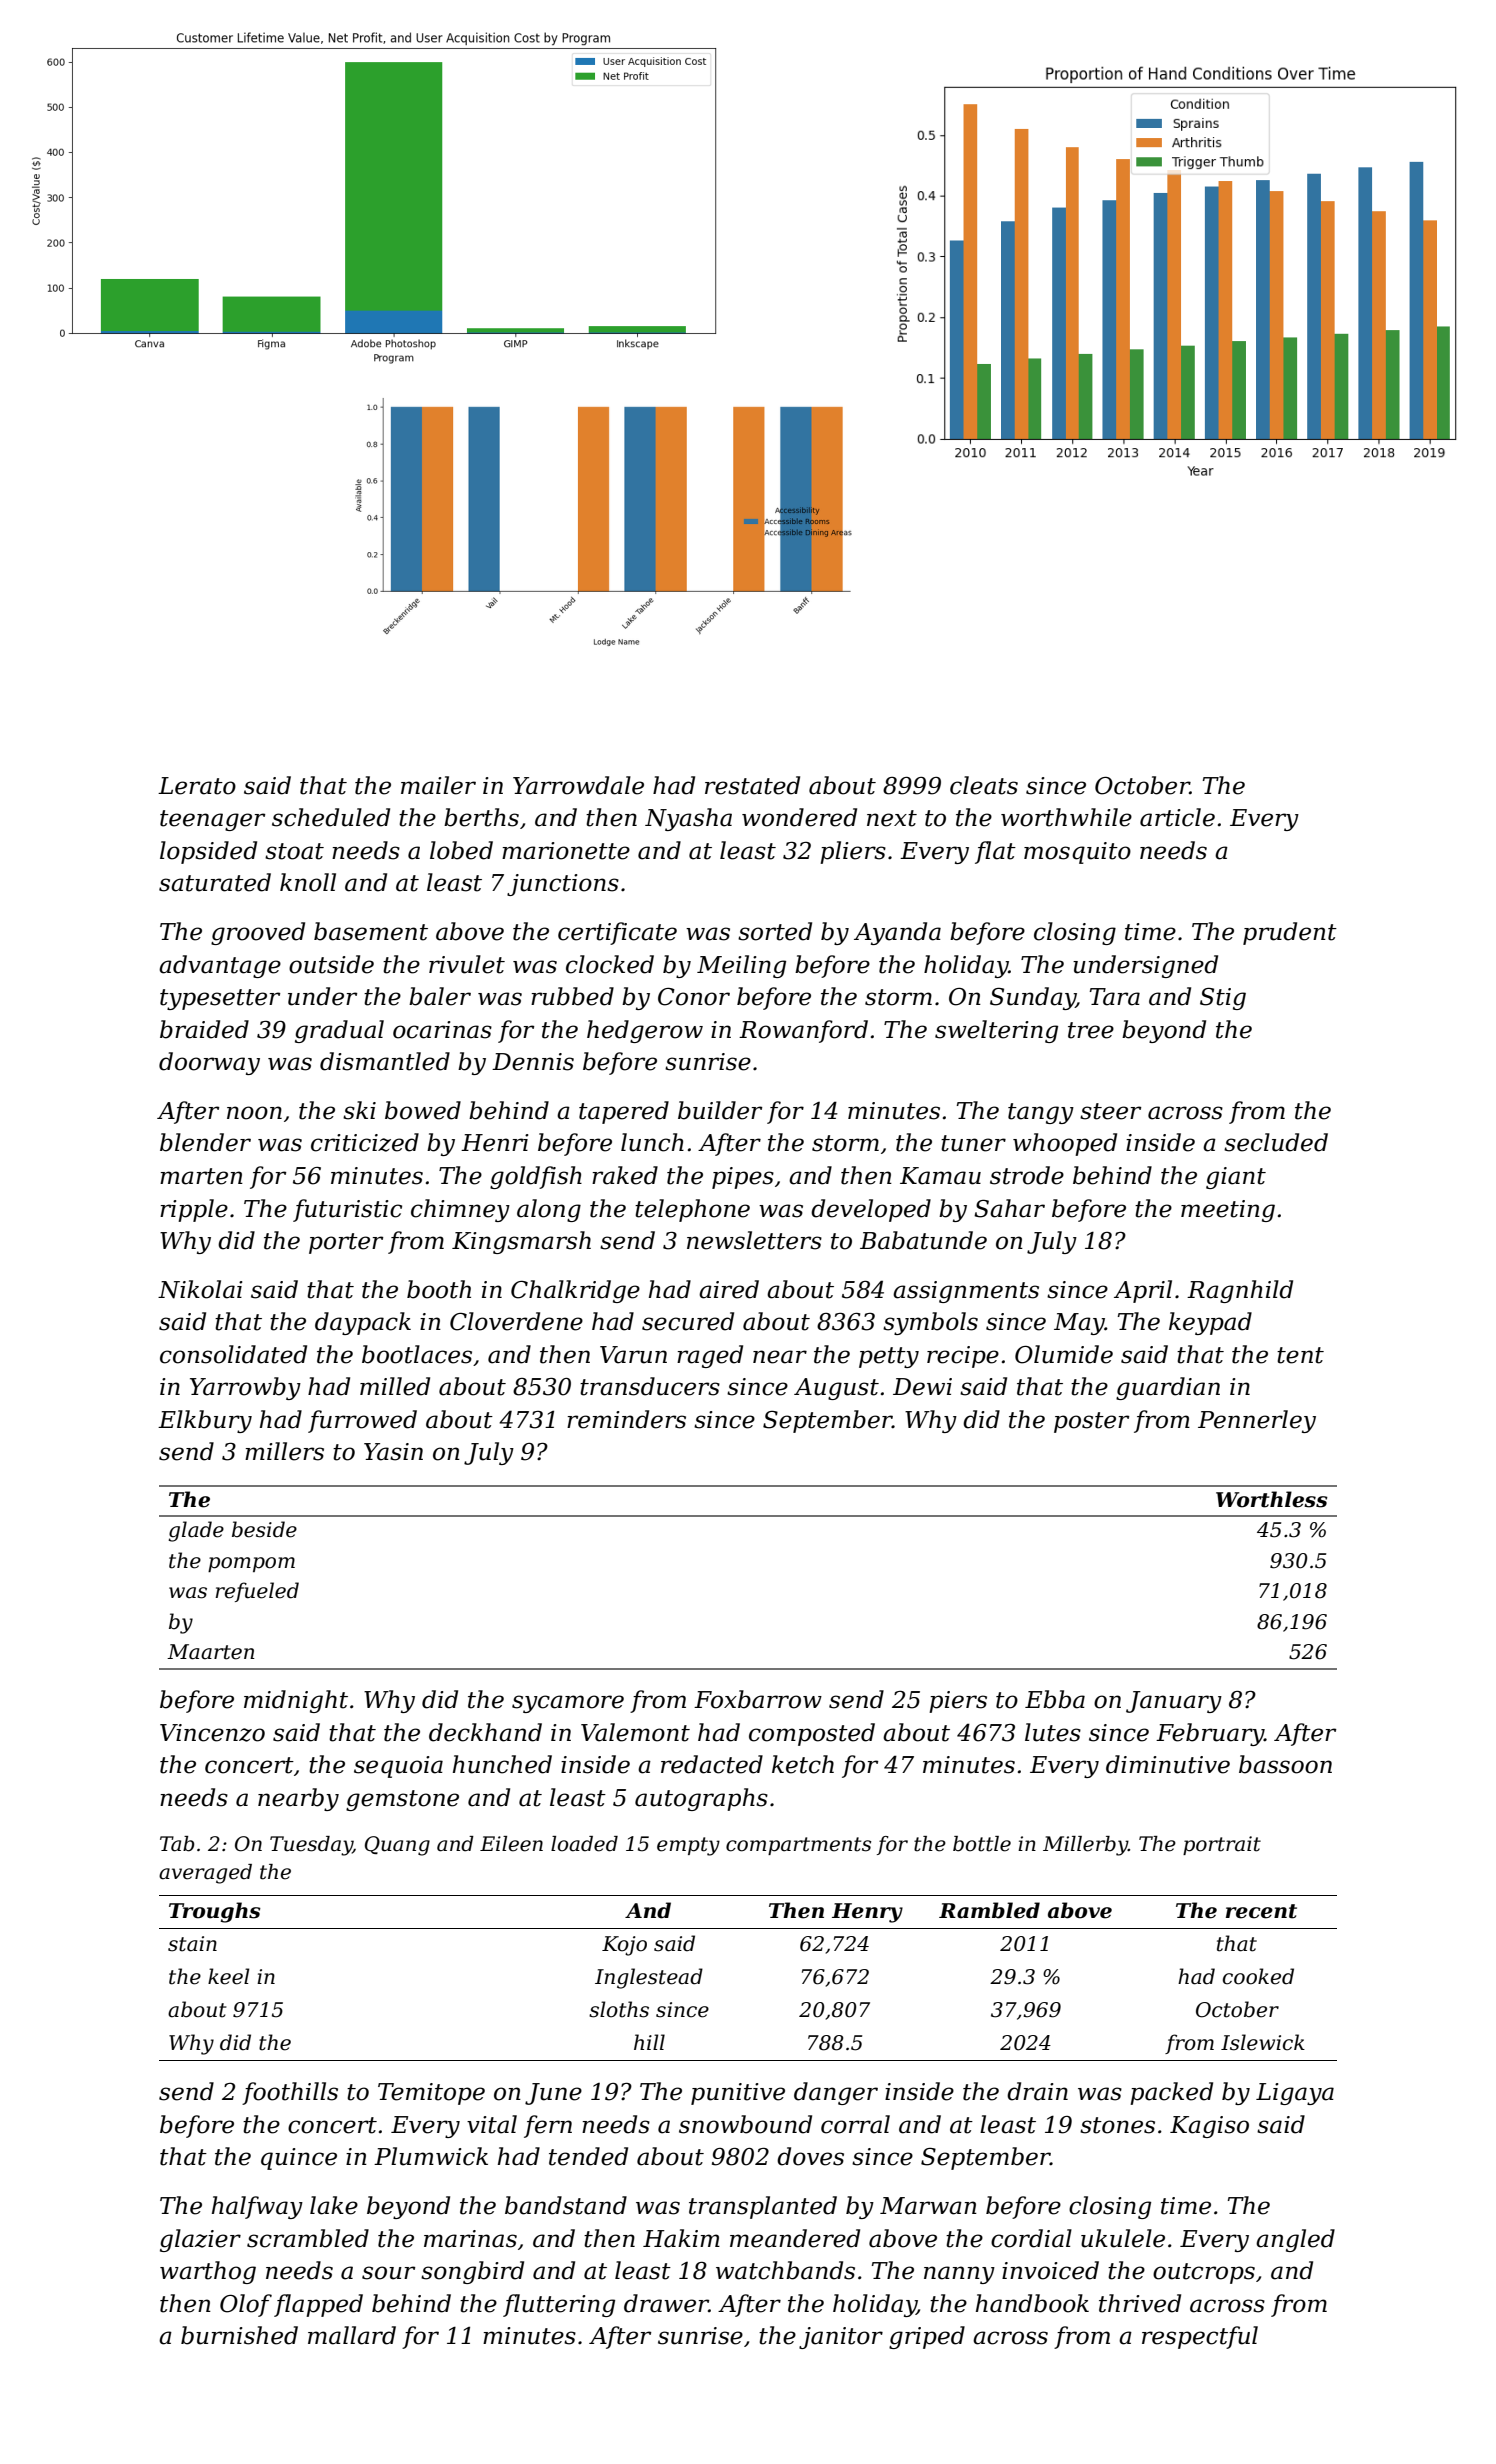  Describe the element at coordinates (1285, 1764) in the screenshot. I see `bassoon` at that location.
